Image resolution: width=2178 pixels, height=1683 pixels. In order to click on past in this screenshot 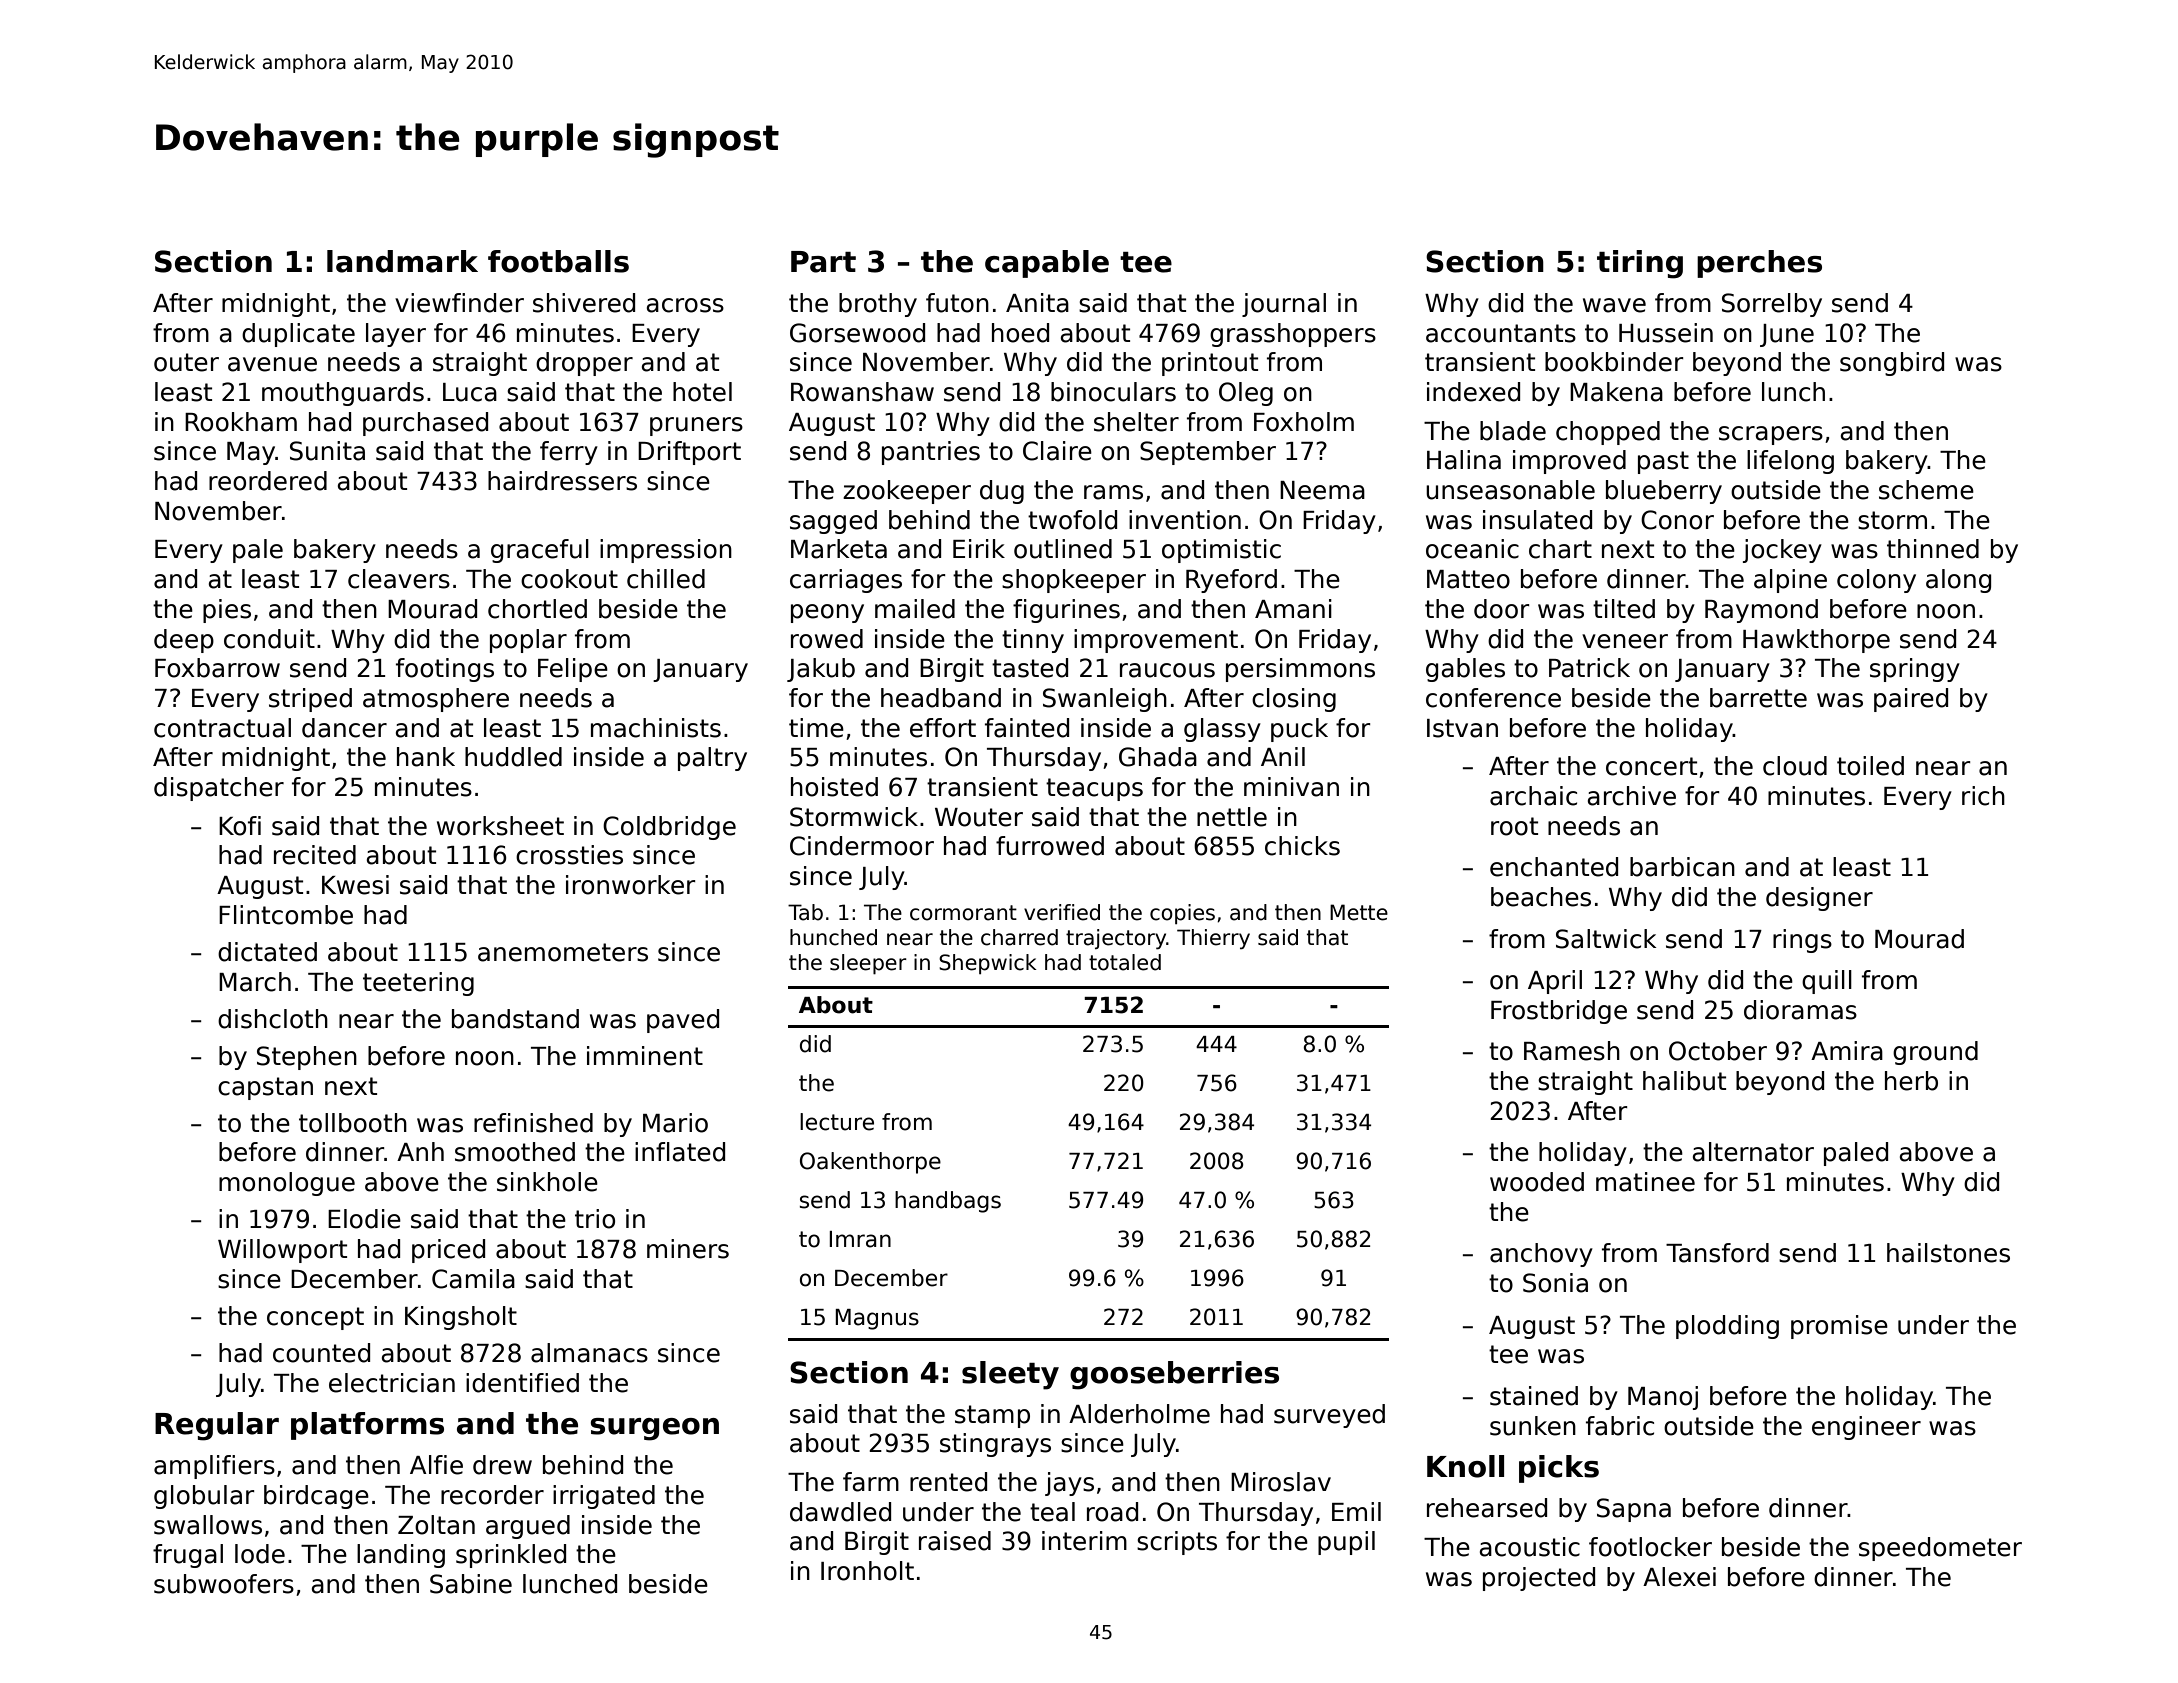, I will do `click(1663, 462)`.
